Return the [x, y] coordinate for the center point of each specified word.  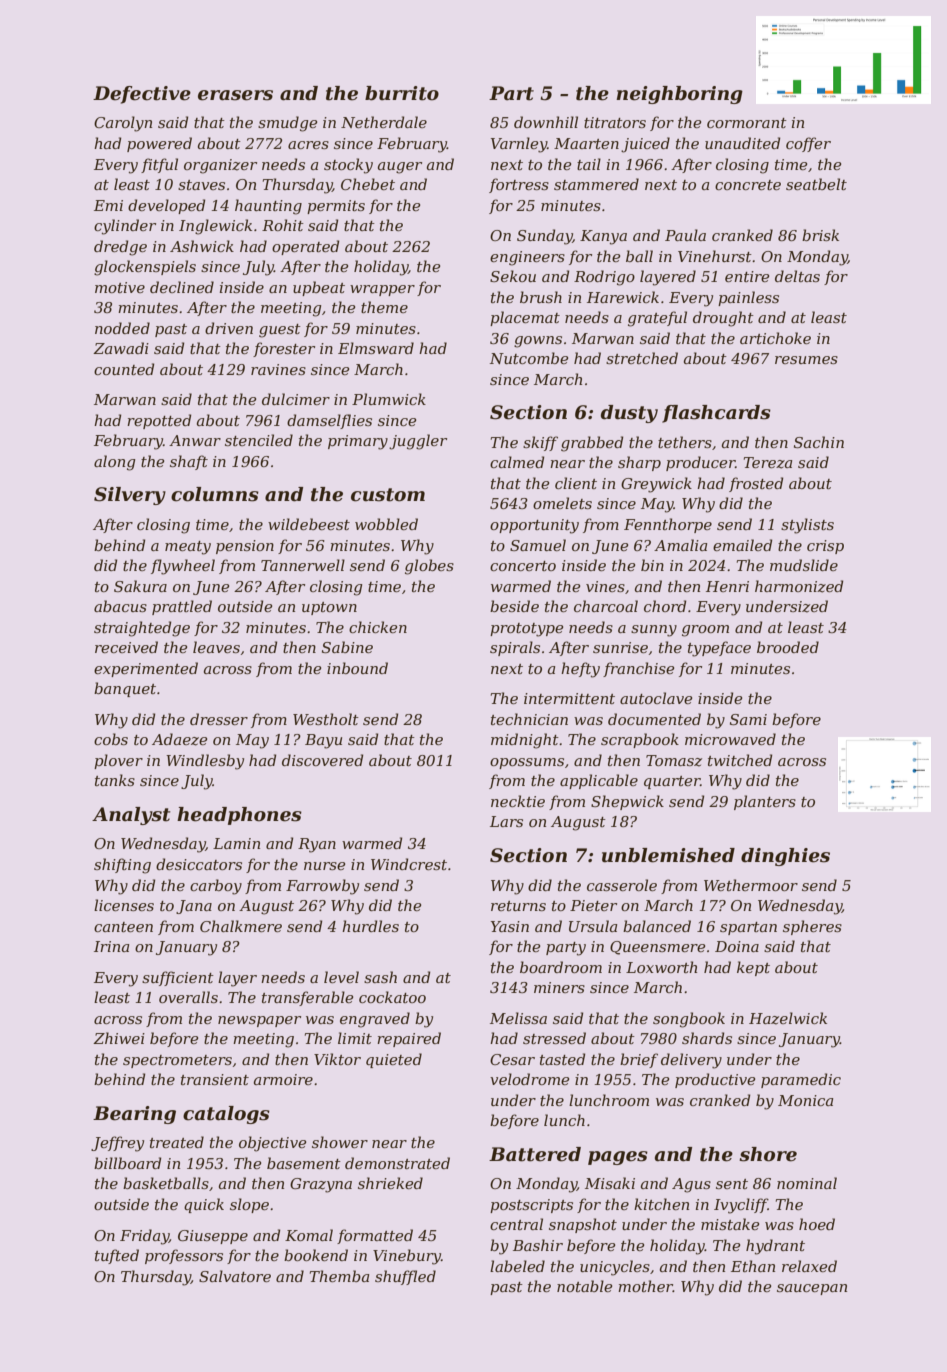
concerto [523, 566]
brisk [820, 235]
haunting [268, 207]
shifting [122, 866]
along [114, 463]
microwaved [730, 739]
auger [400, 168]
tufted [117, 1256]
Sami [748, 719]
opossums [527, 763]
